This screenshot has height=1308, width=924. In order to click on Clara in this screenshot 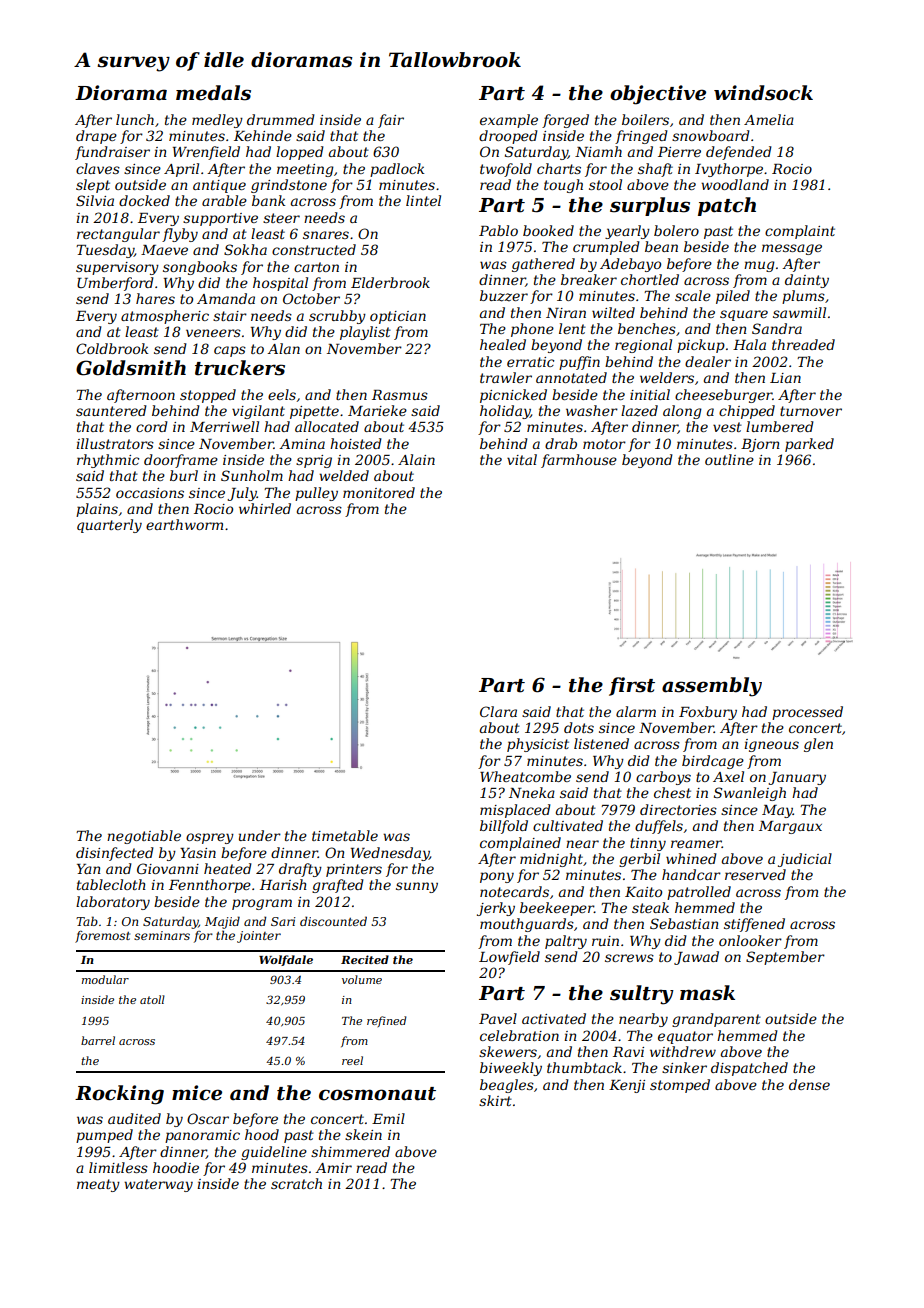, I will do `click(498, 711)`.
